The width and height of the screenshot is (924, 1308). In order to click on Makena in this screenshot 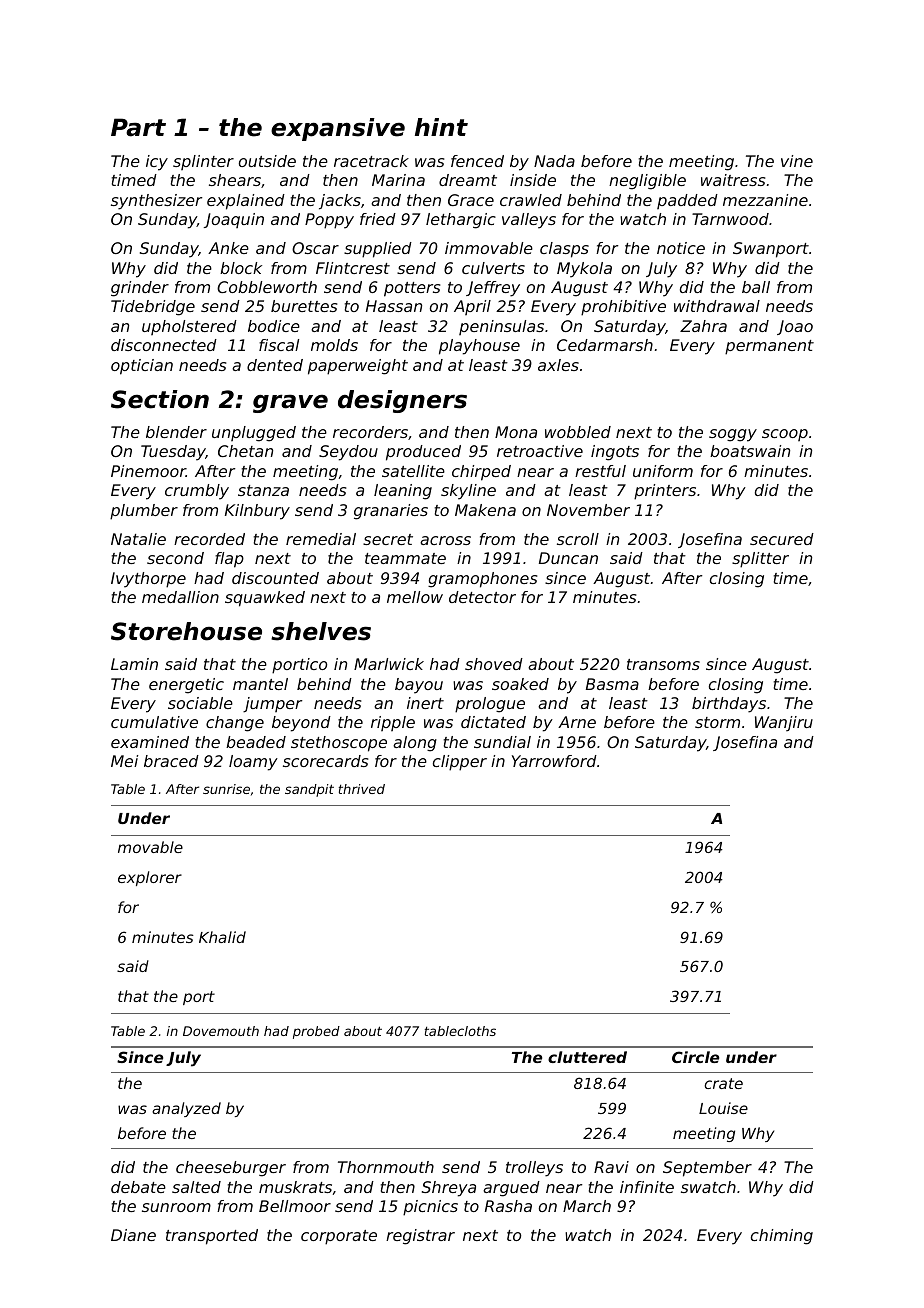, I will do `click(485, 510)`.
